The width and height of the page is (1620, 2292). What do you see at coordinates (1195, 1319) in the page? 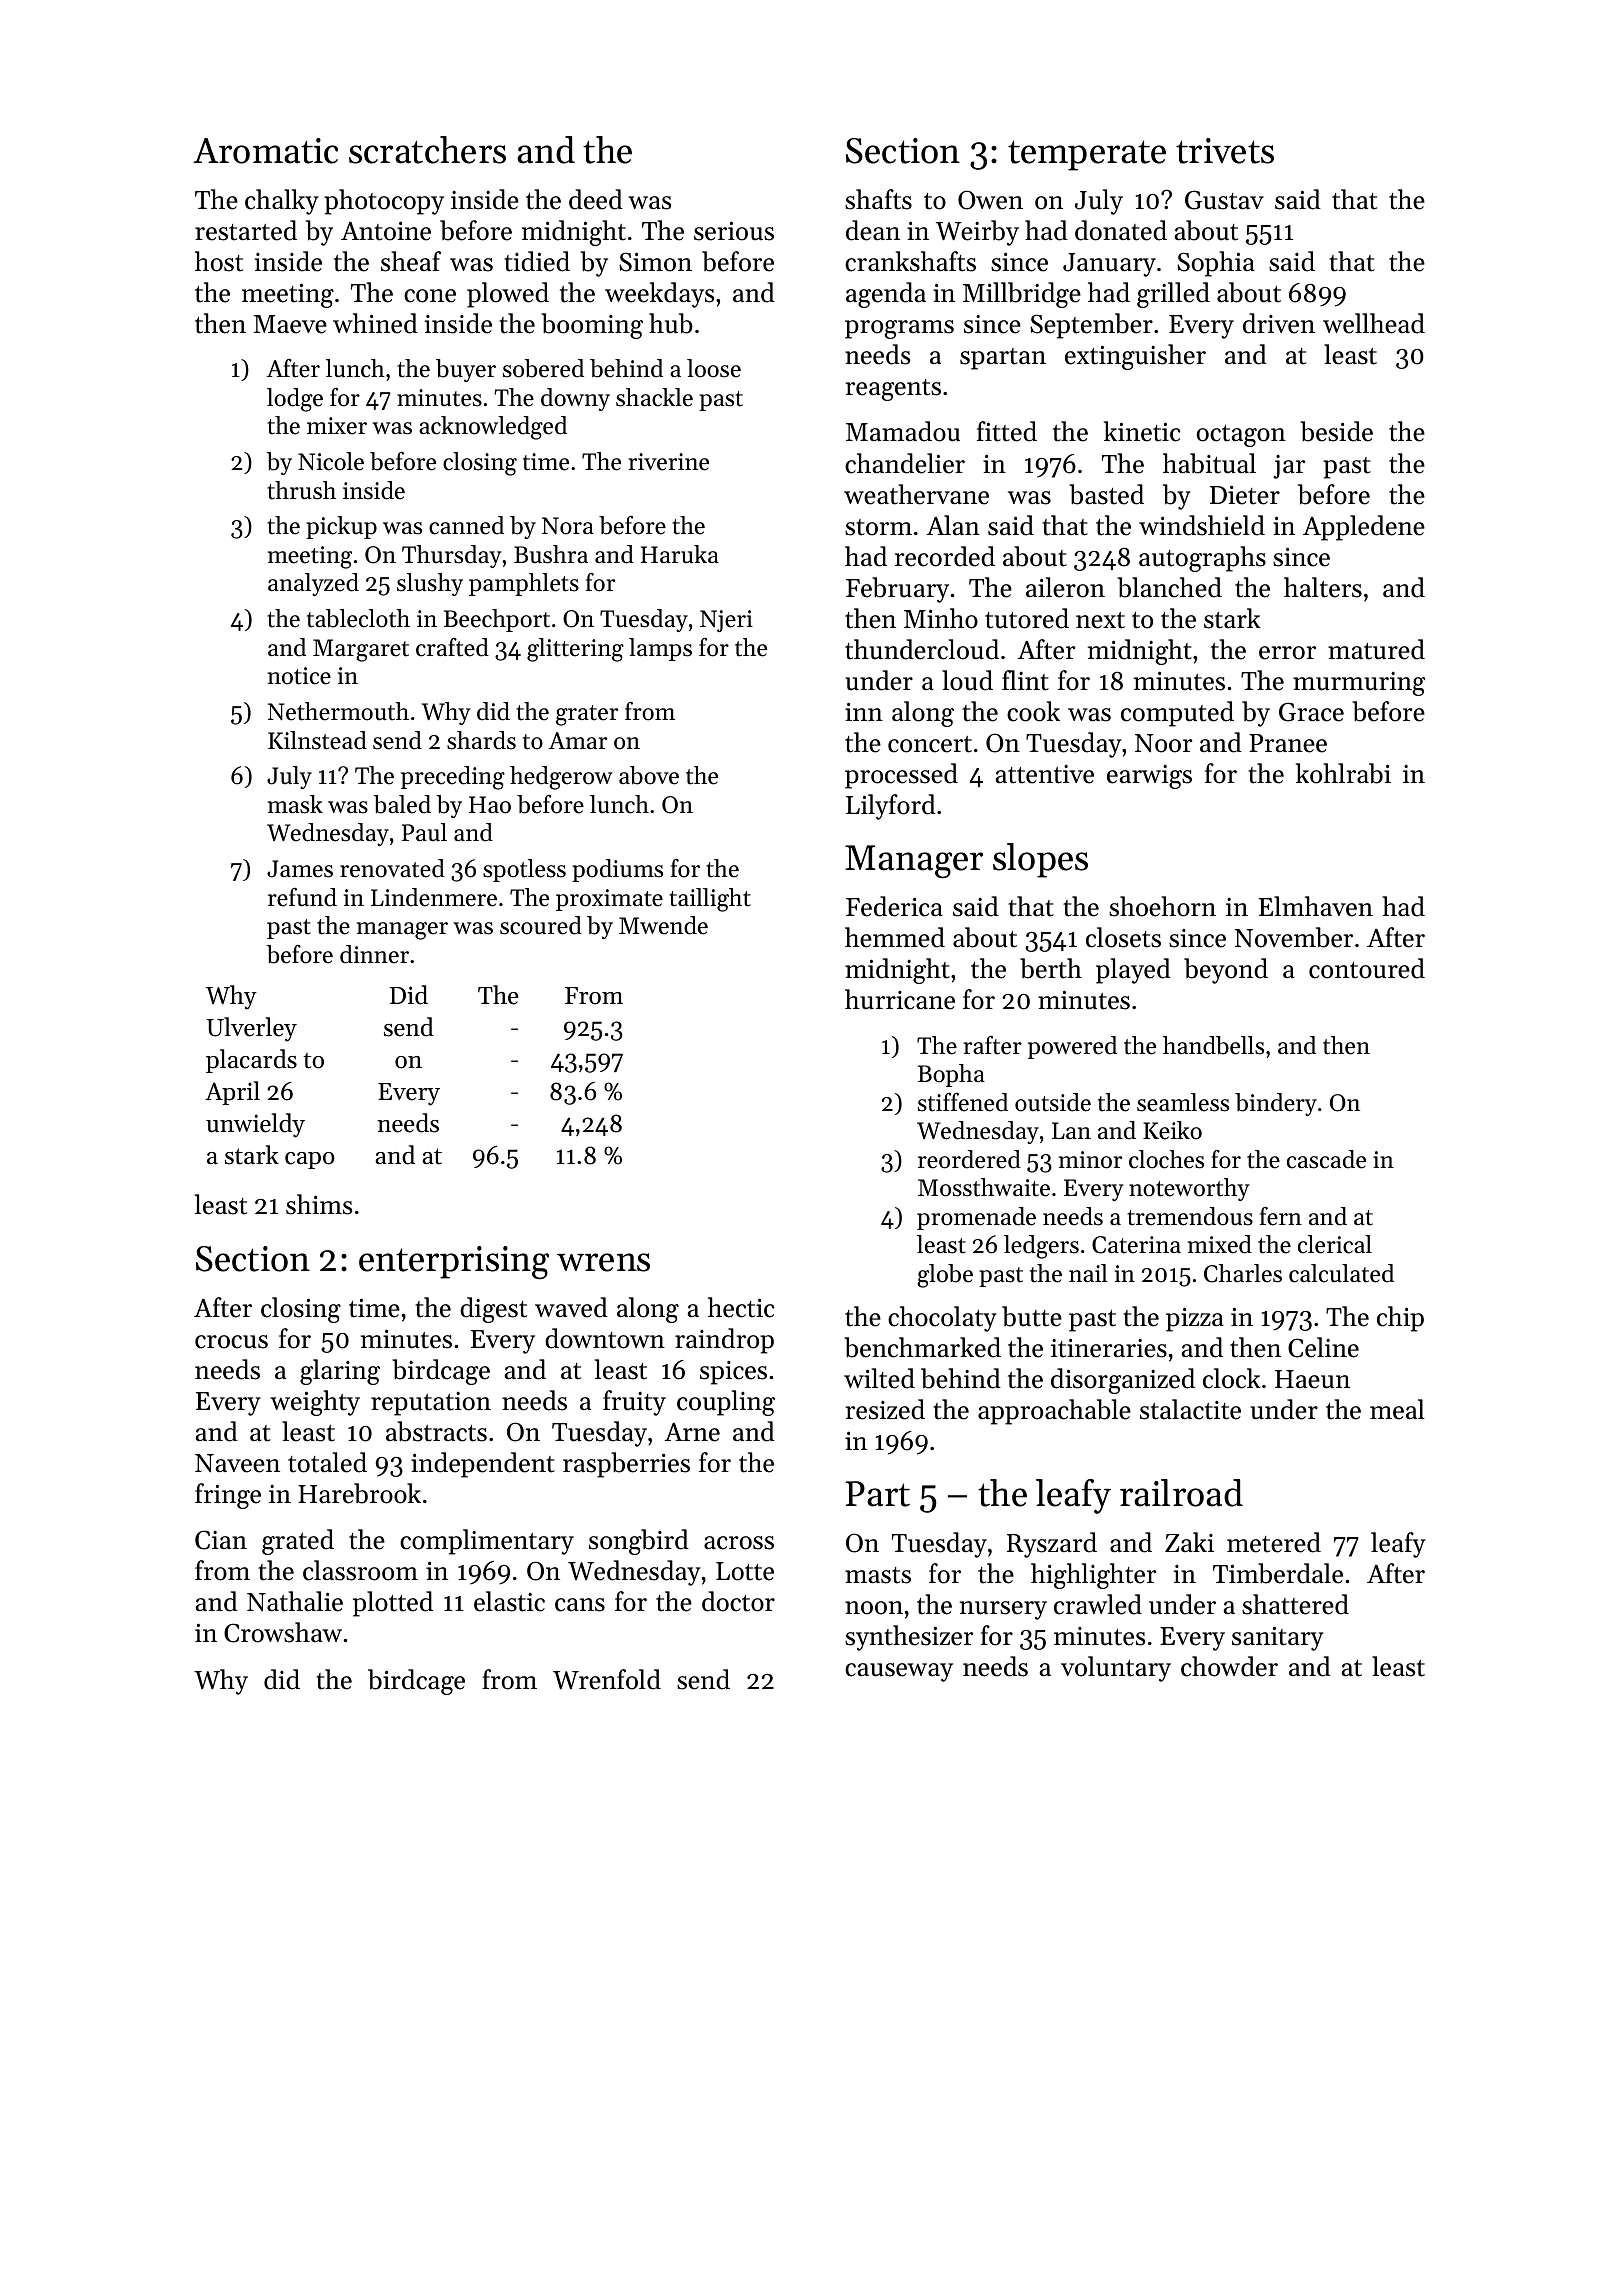
I see `pizza` at bounding box center [1195, 1319].
